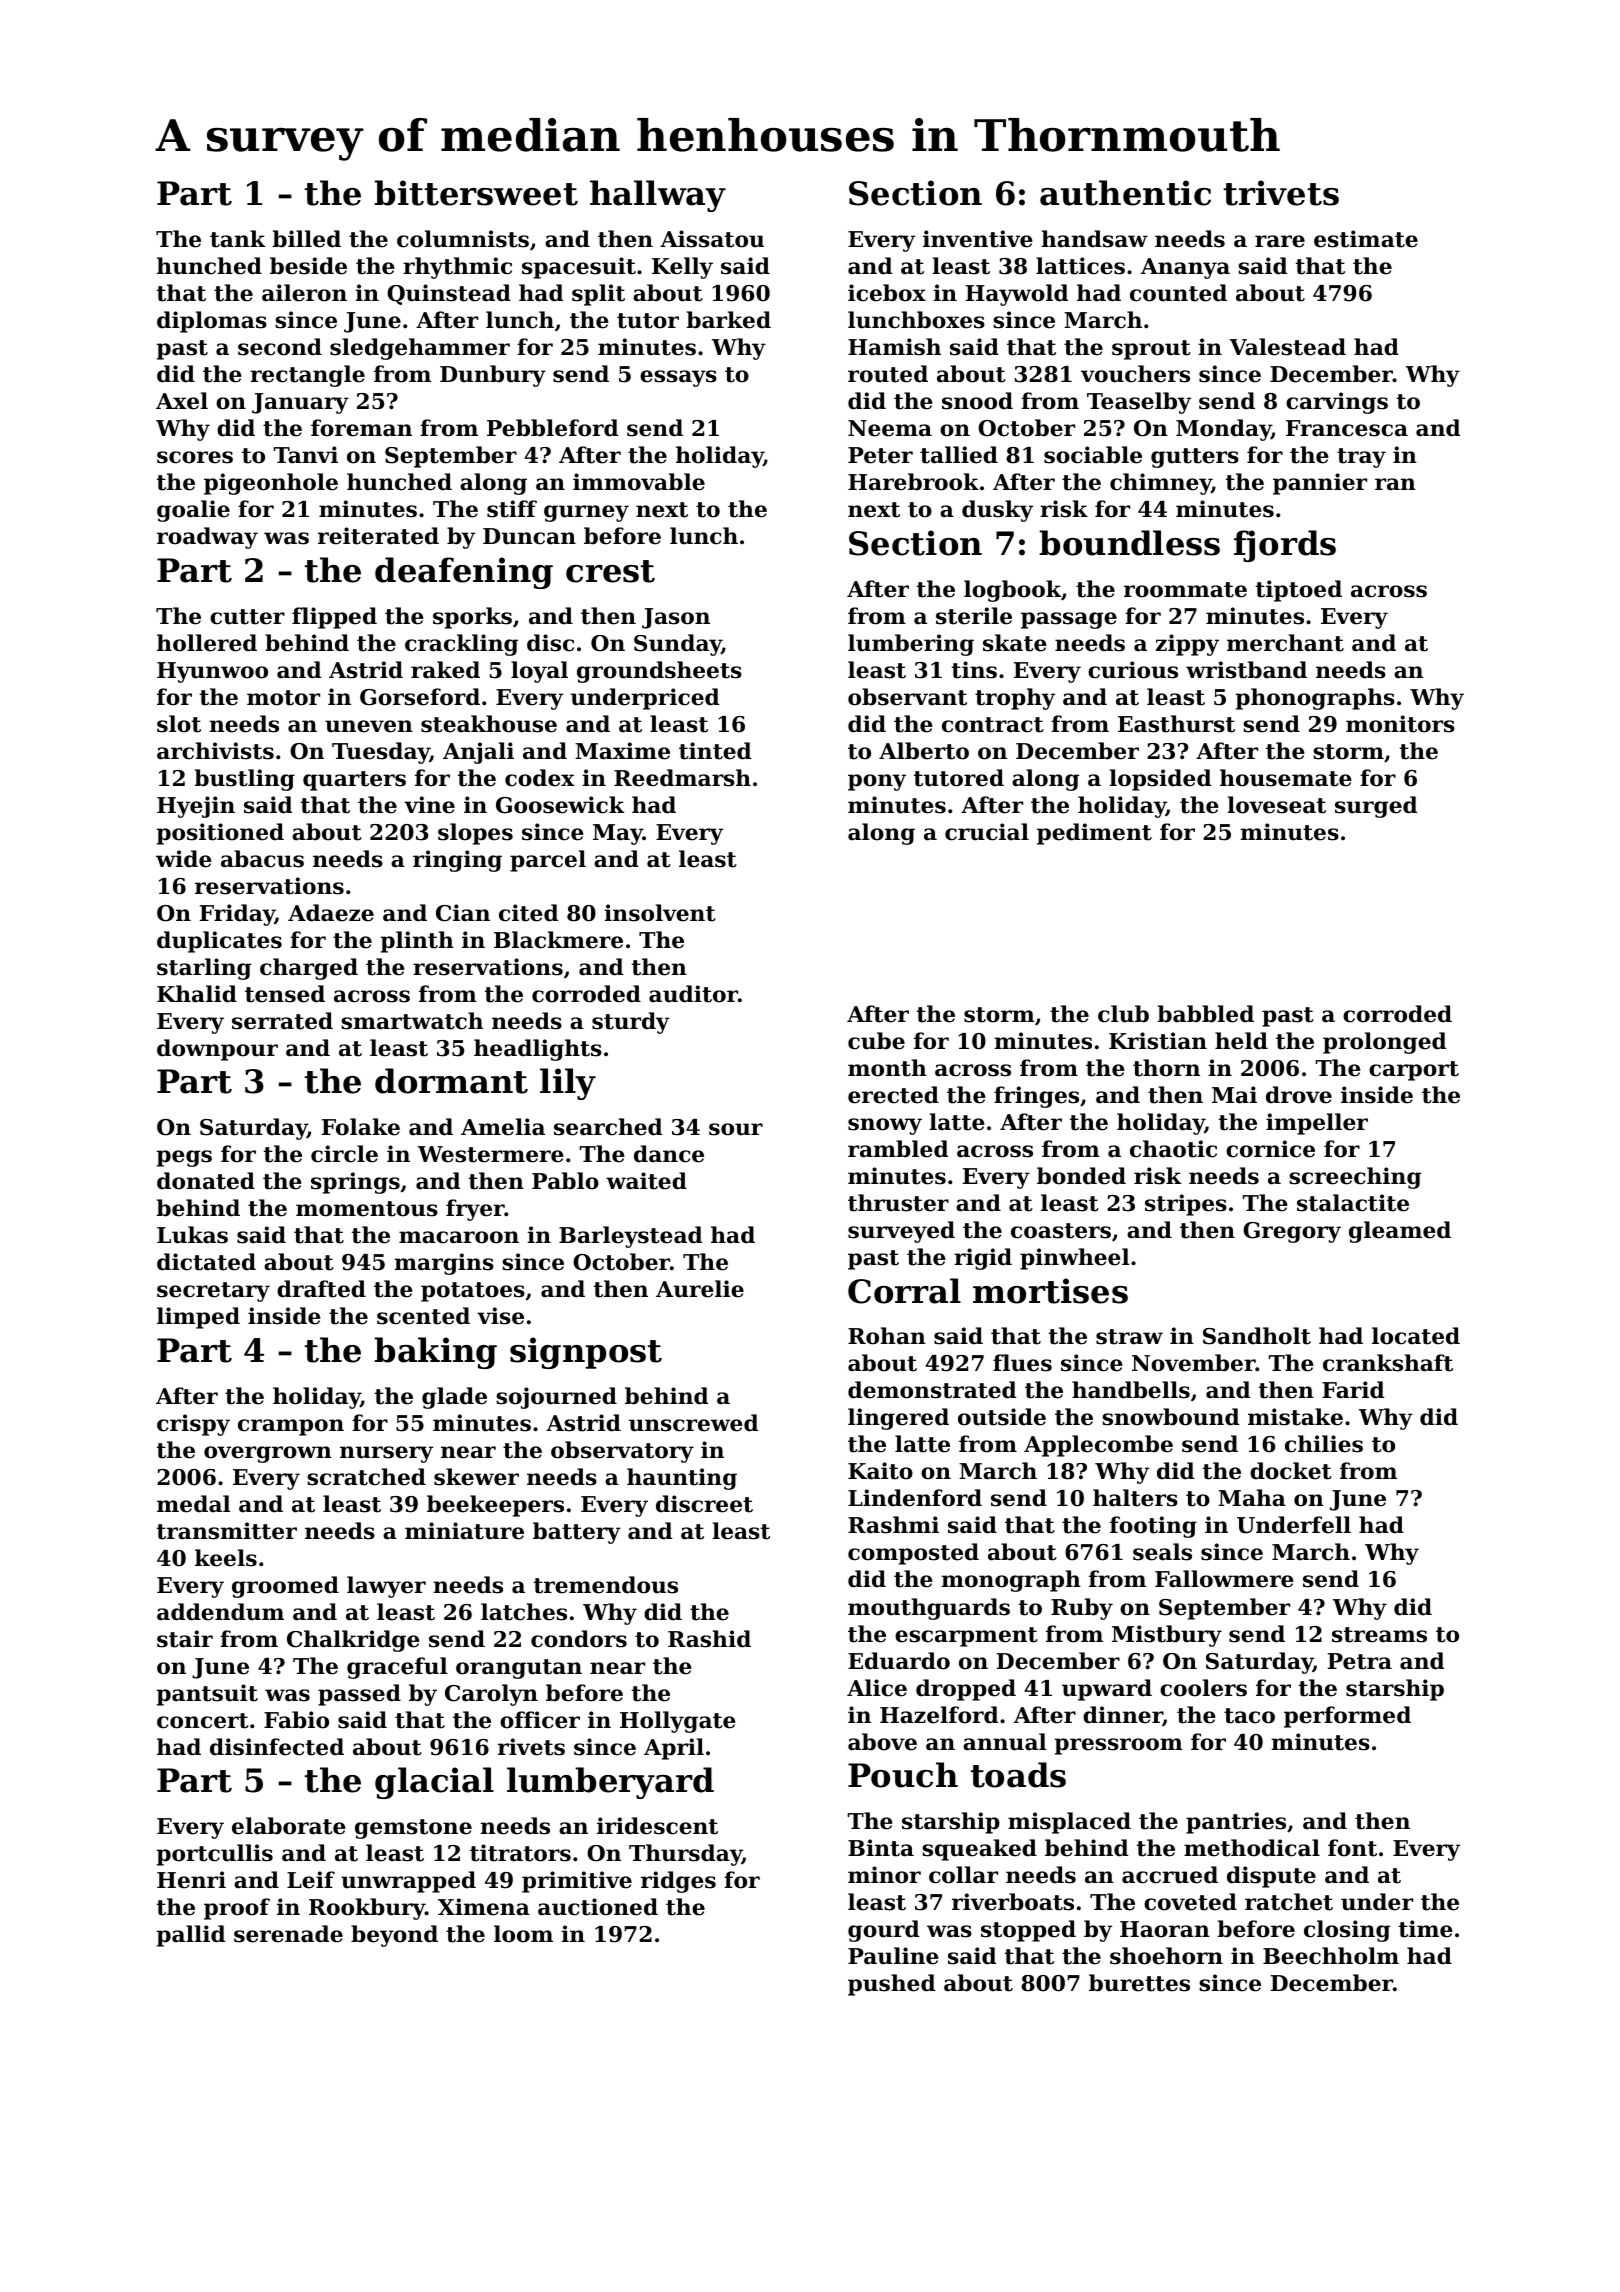  Describe the element at coordinates (193, 1425) in the page. I see `crispy` at that location.
